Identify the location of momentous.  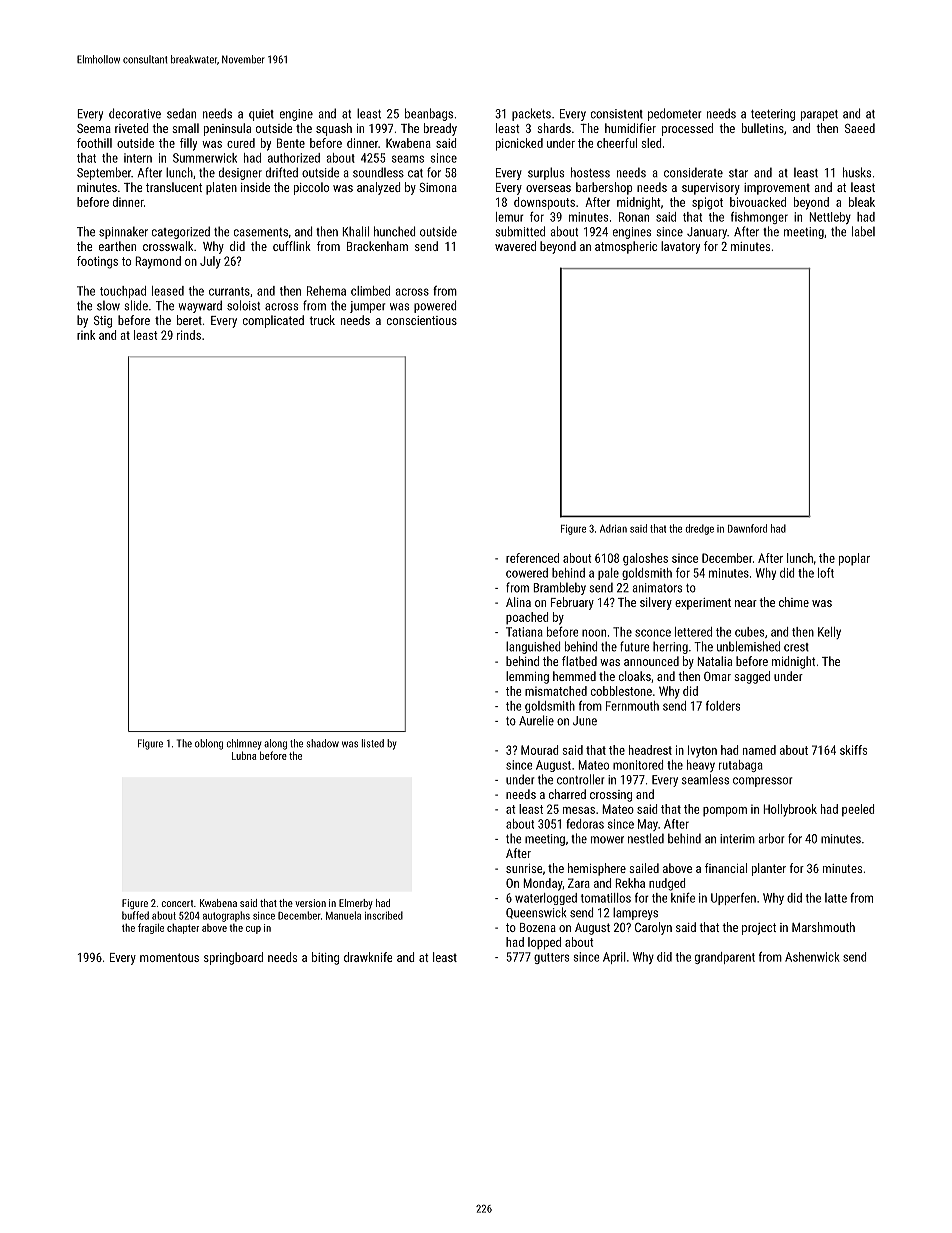
(169, 957).
